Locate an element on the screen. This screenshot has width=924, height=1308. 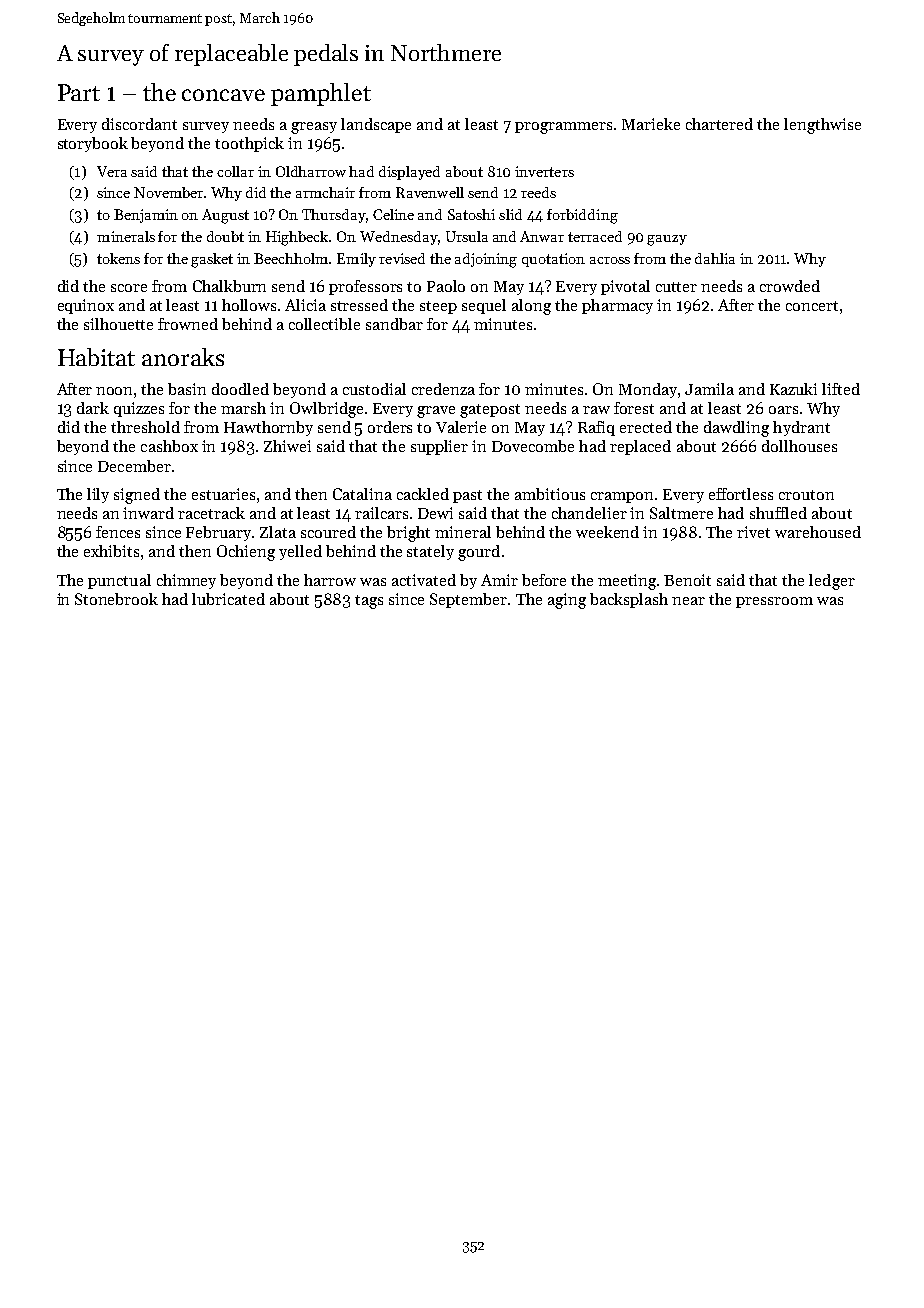
basin is located at coordinates (187, 389).
